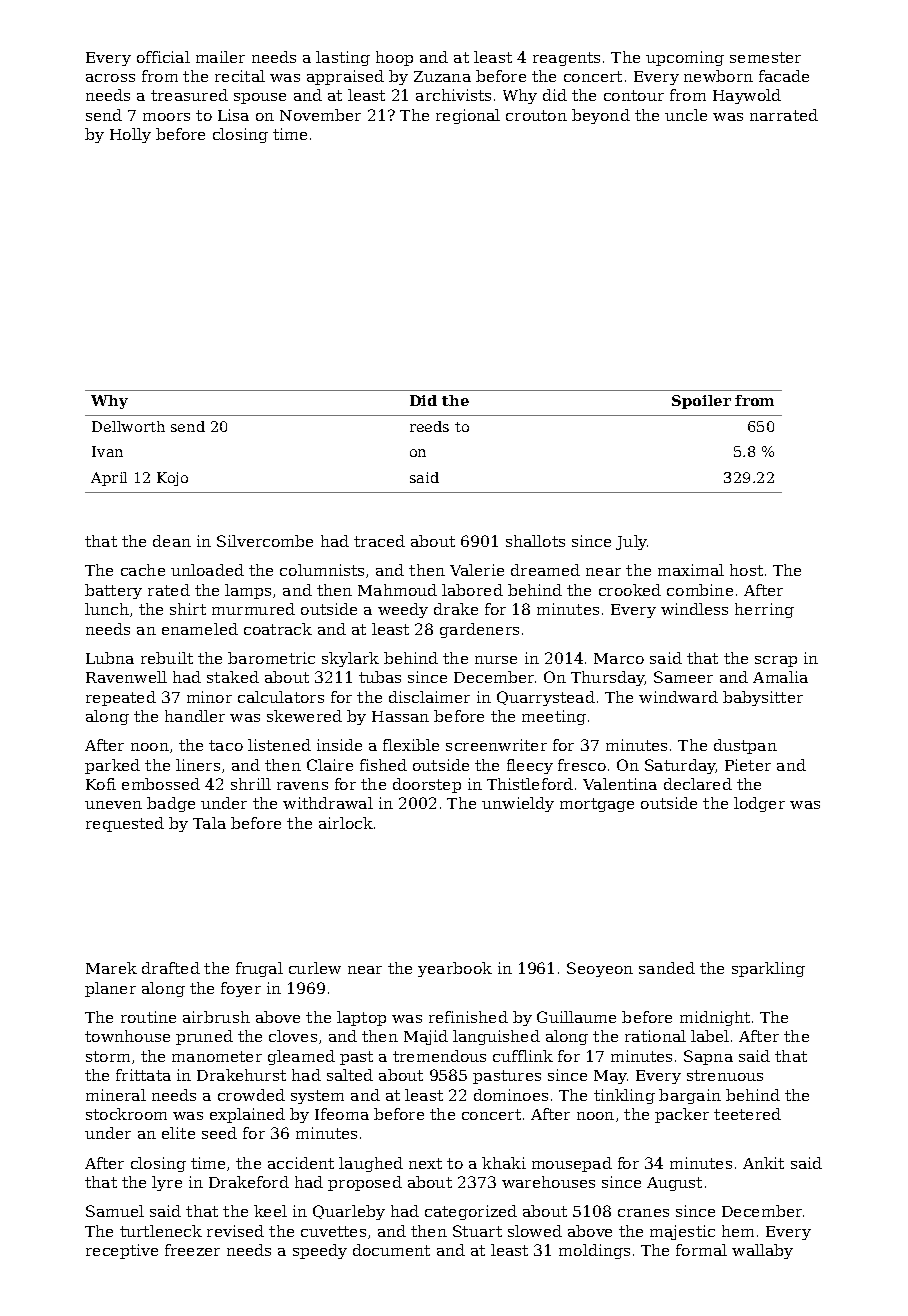 The height and width of the screenshot is (1316, 908). Describe the element at coordinates (566, 59) in the screenshot. I see `reagents` at that location.
